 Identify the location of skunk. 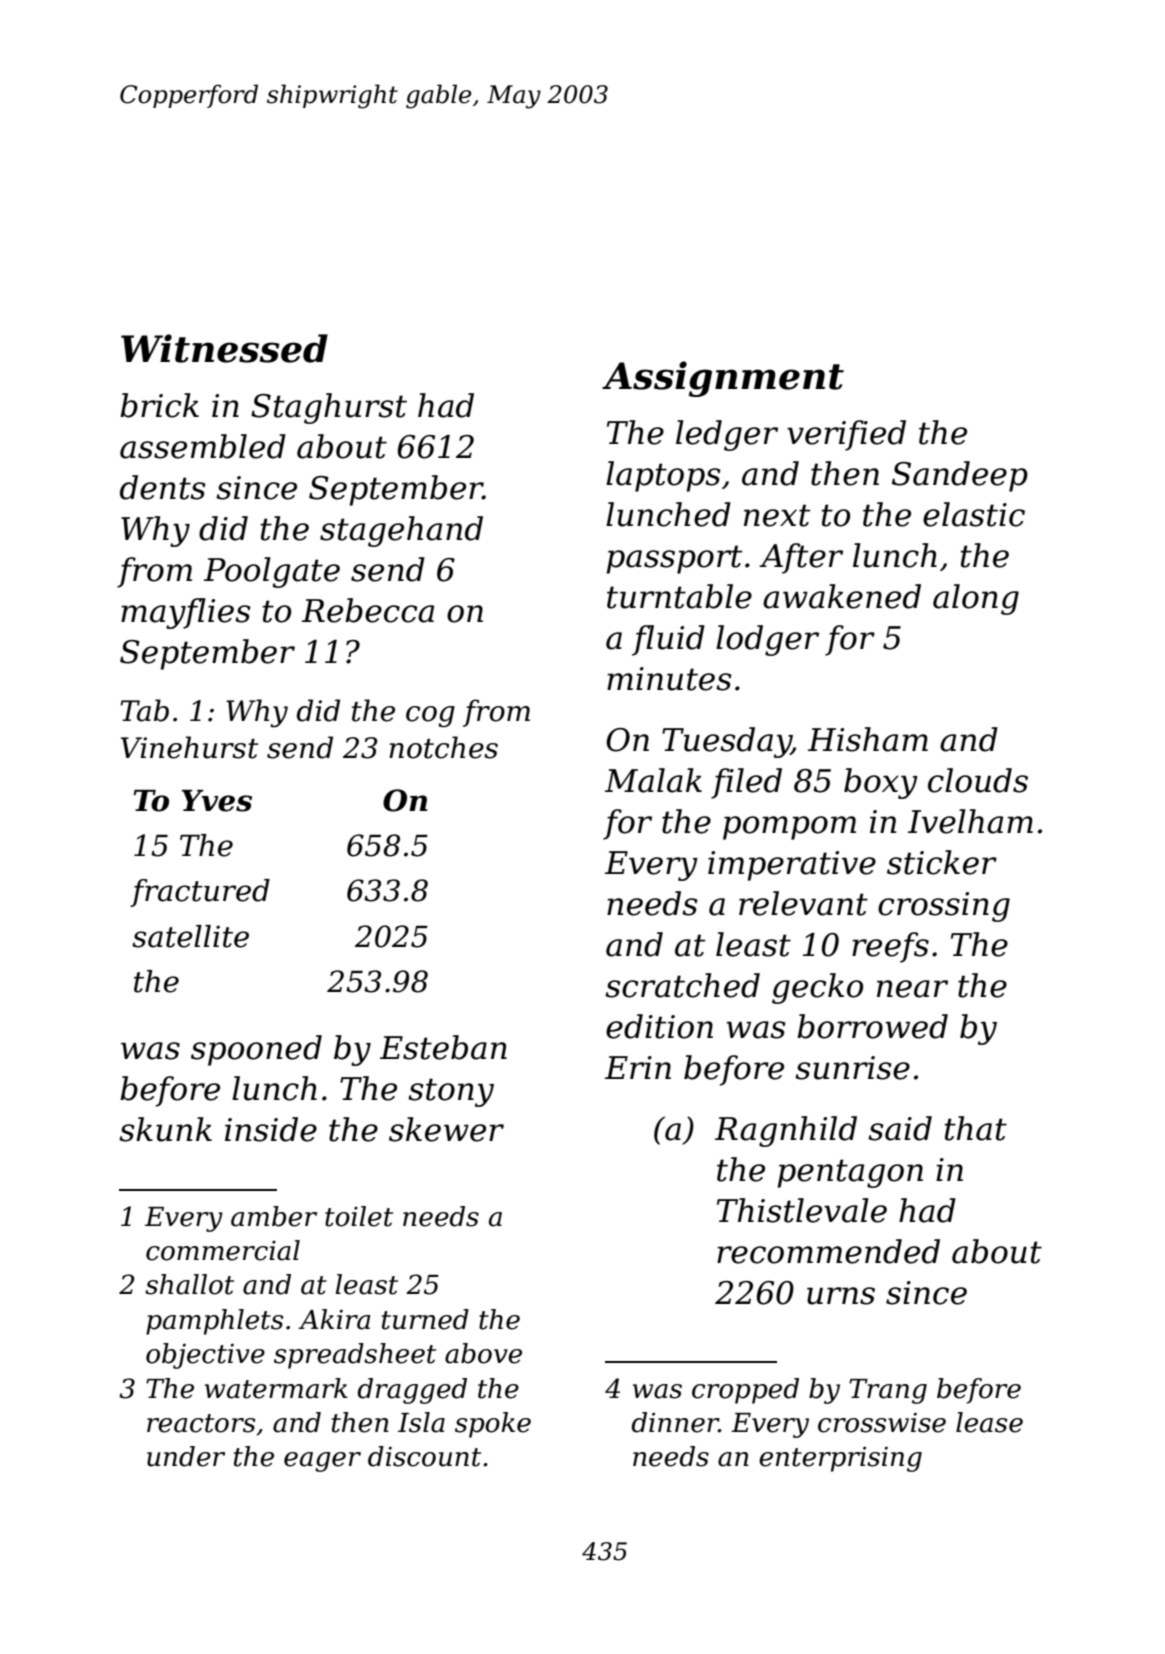
(165, 1129).
